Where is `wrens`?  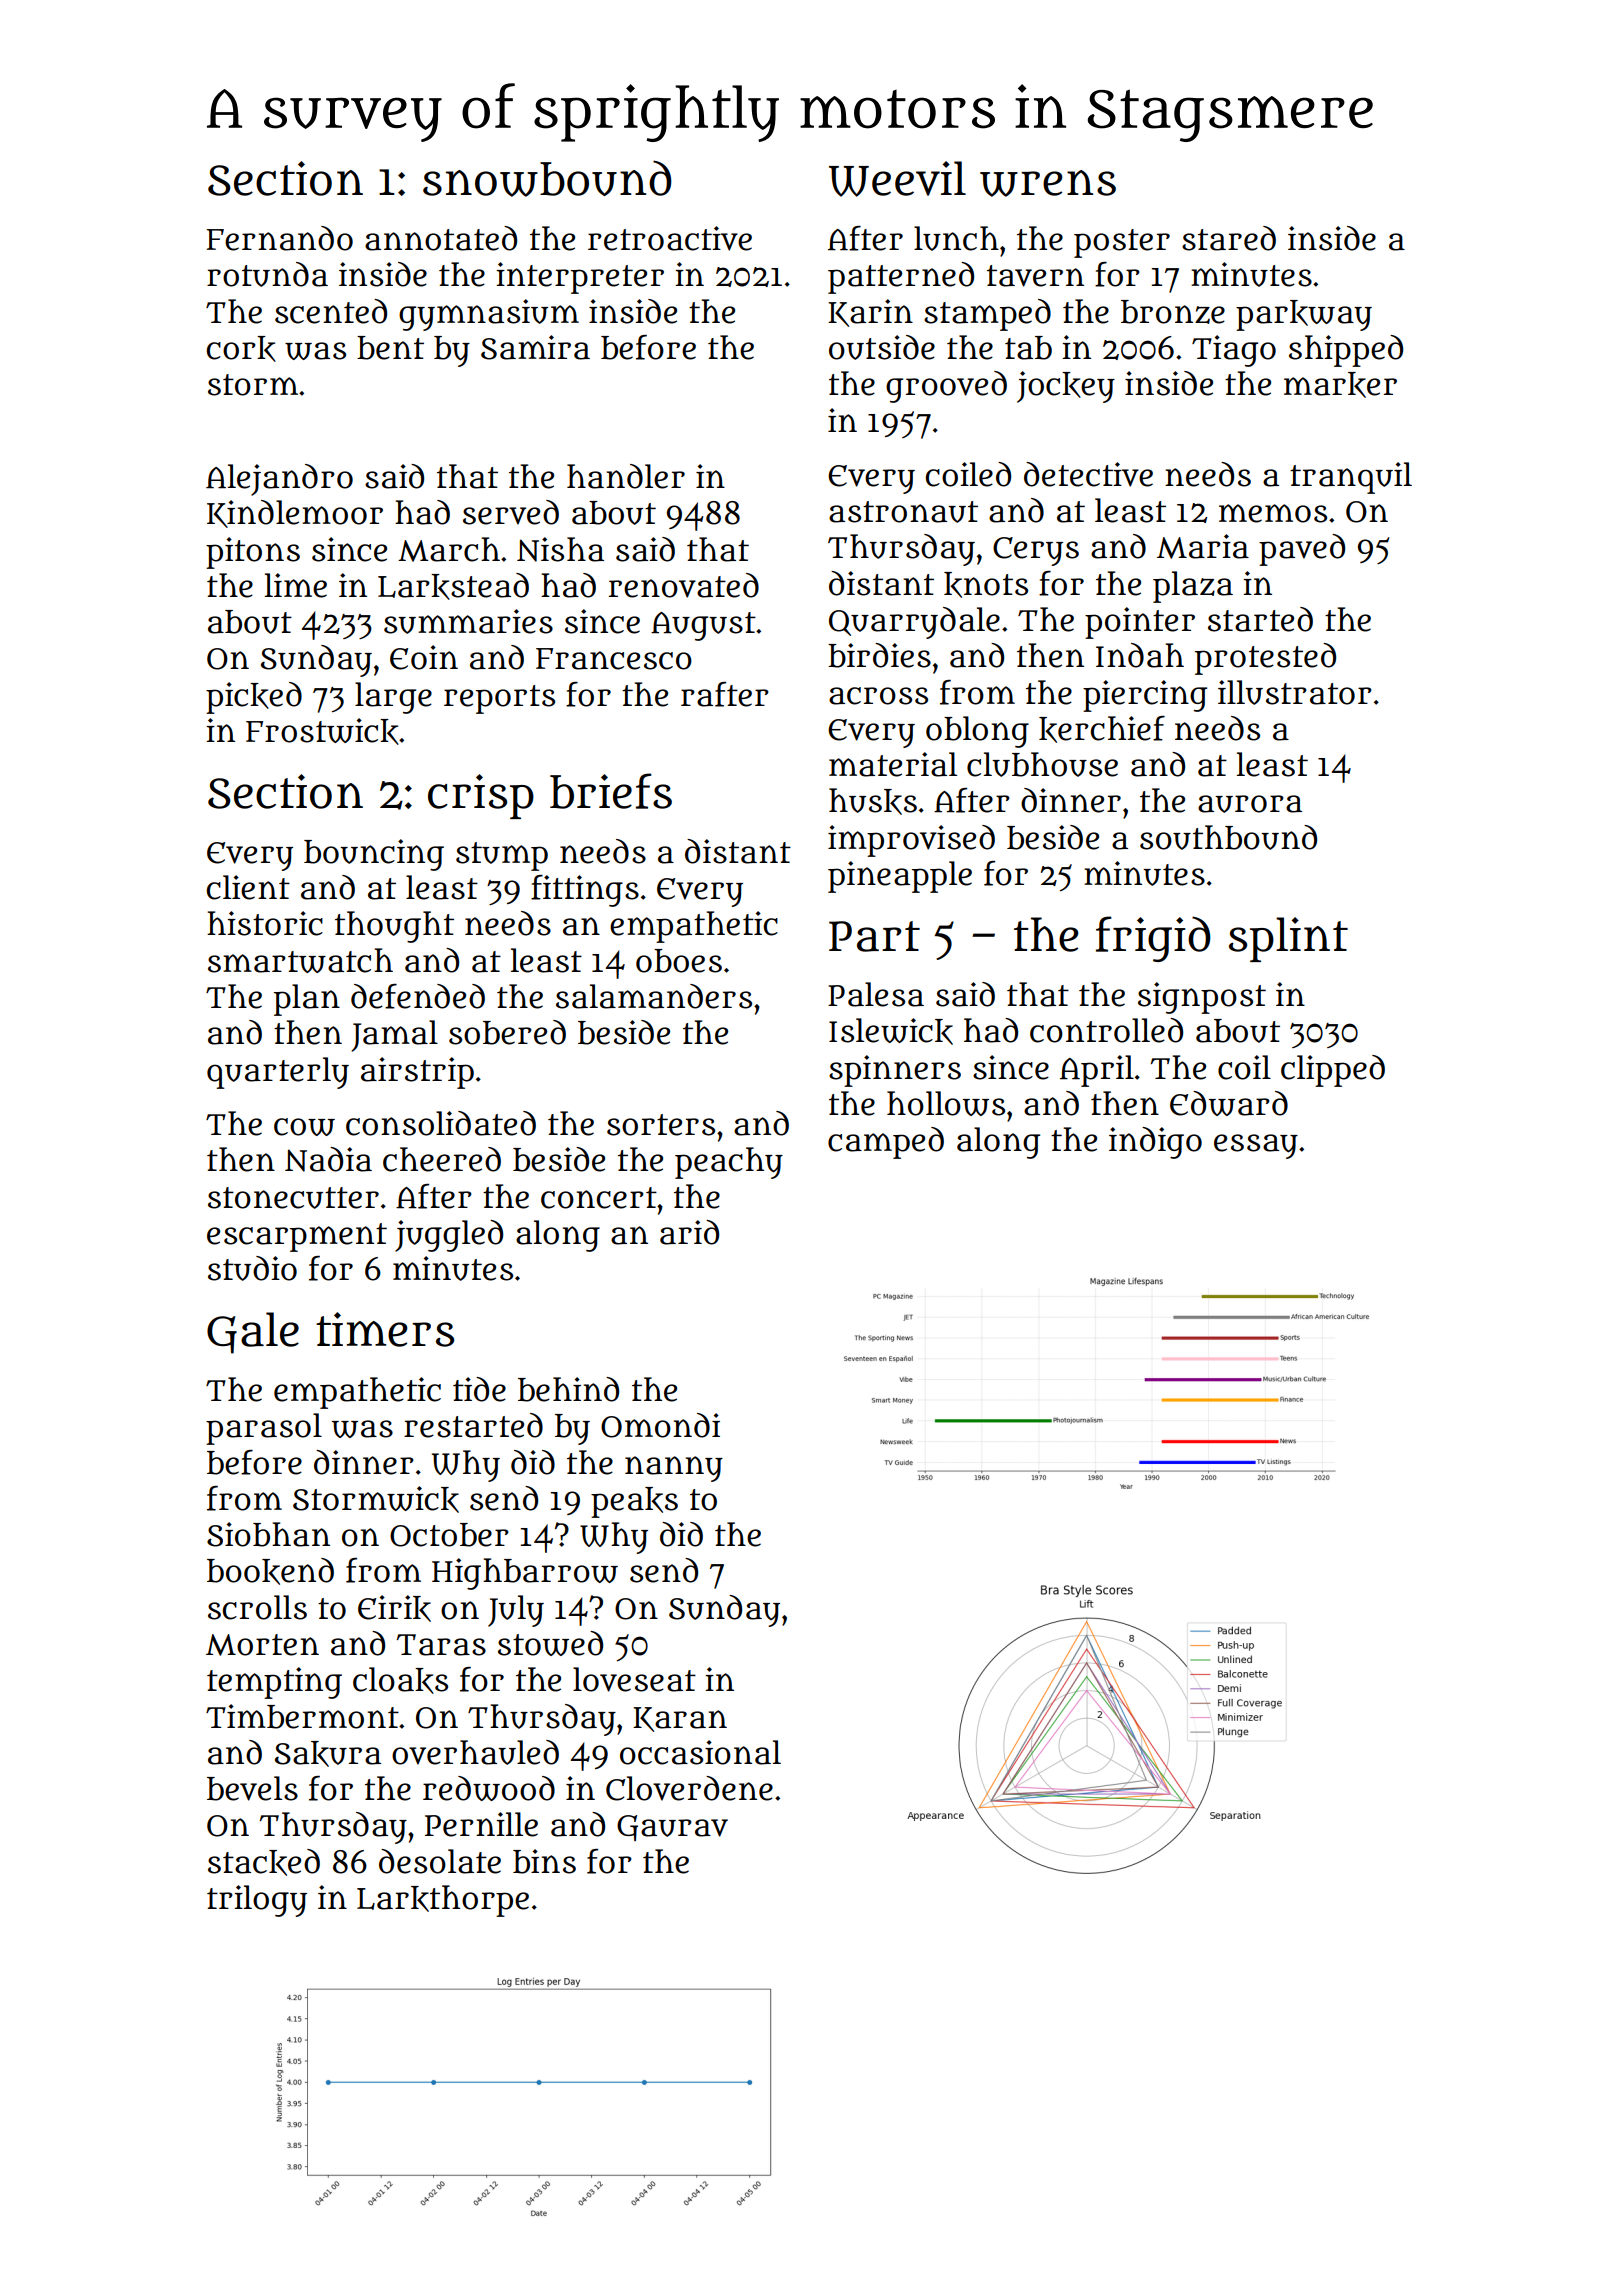 wrens is located at coordinates (1048, 183).
